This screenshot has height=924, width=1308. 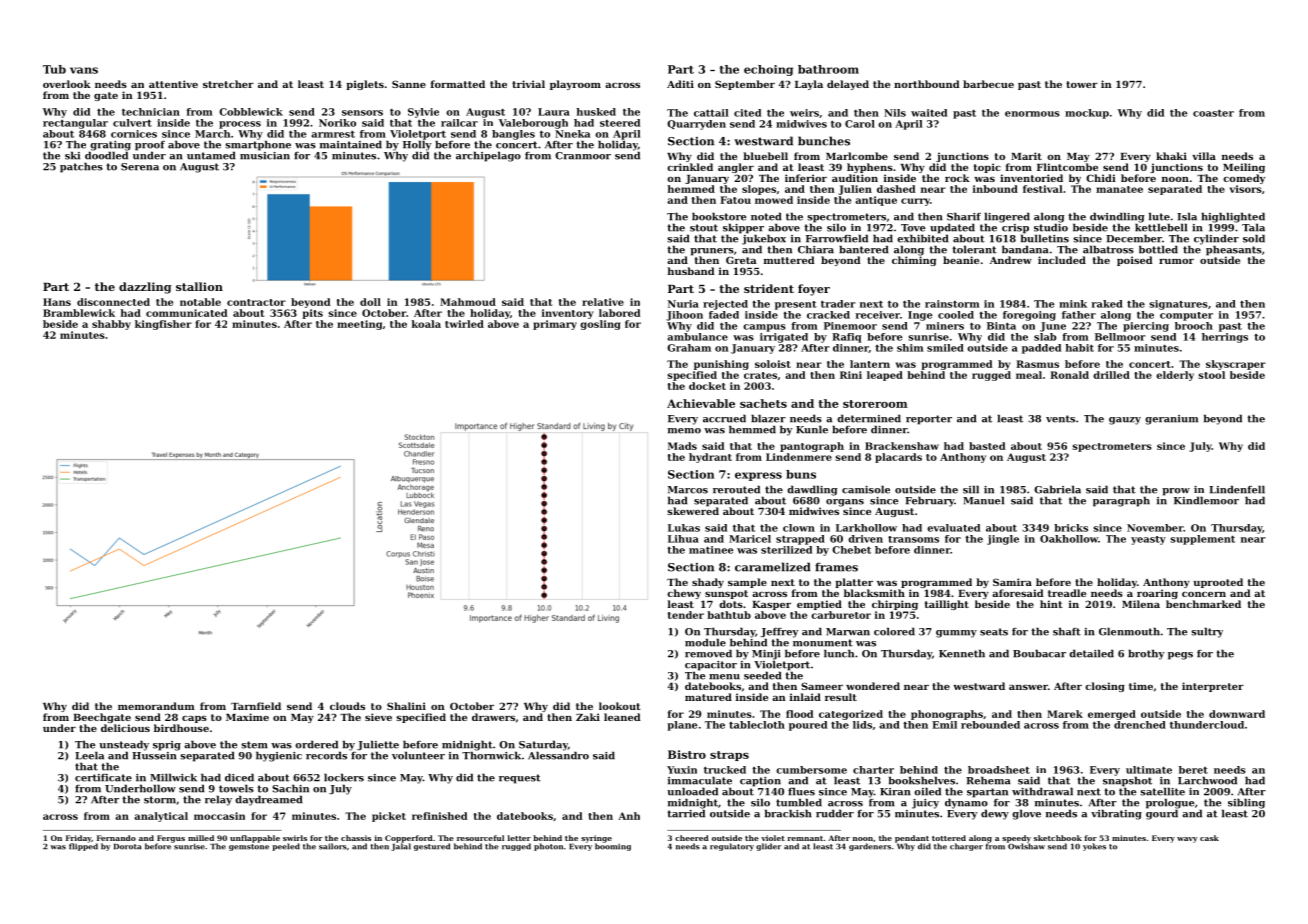 What do you see at coordinates (1121, 501) in the screenshot?
I see `paragraph` at bounding box center [1121, 501].
